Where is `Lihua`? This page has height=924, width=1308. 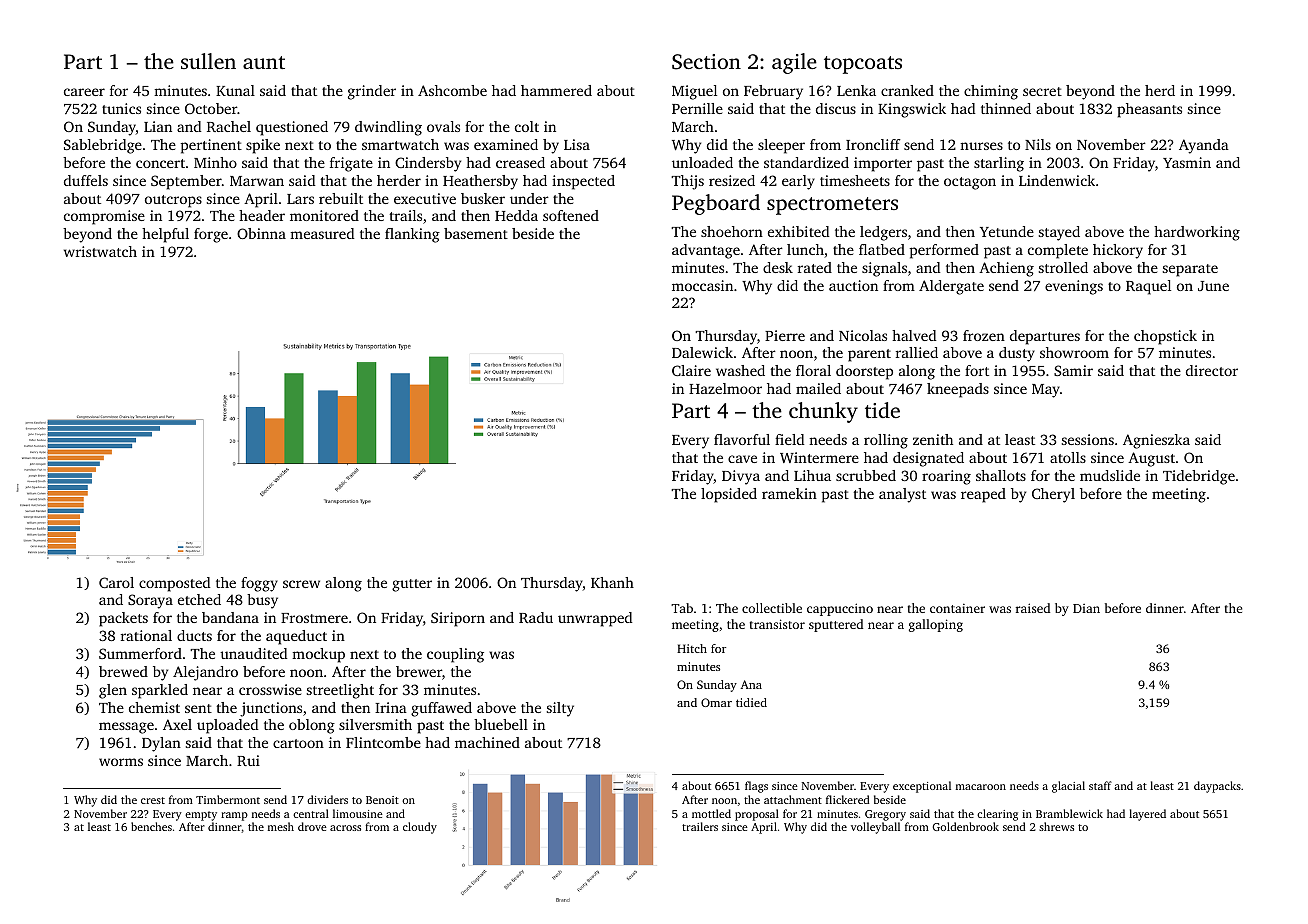 Lihua is located at coordinates (812, 475).
